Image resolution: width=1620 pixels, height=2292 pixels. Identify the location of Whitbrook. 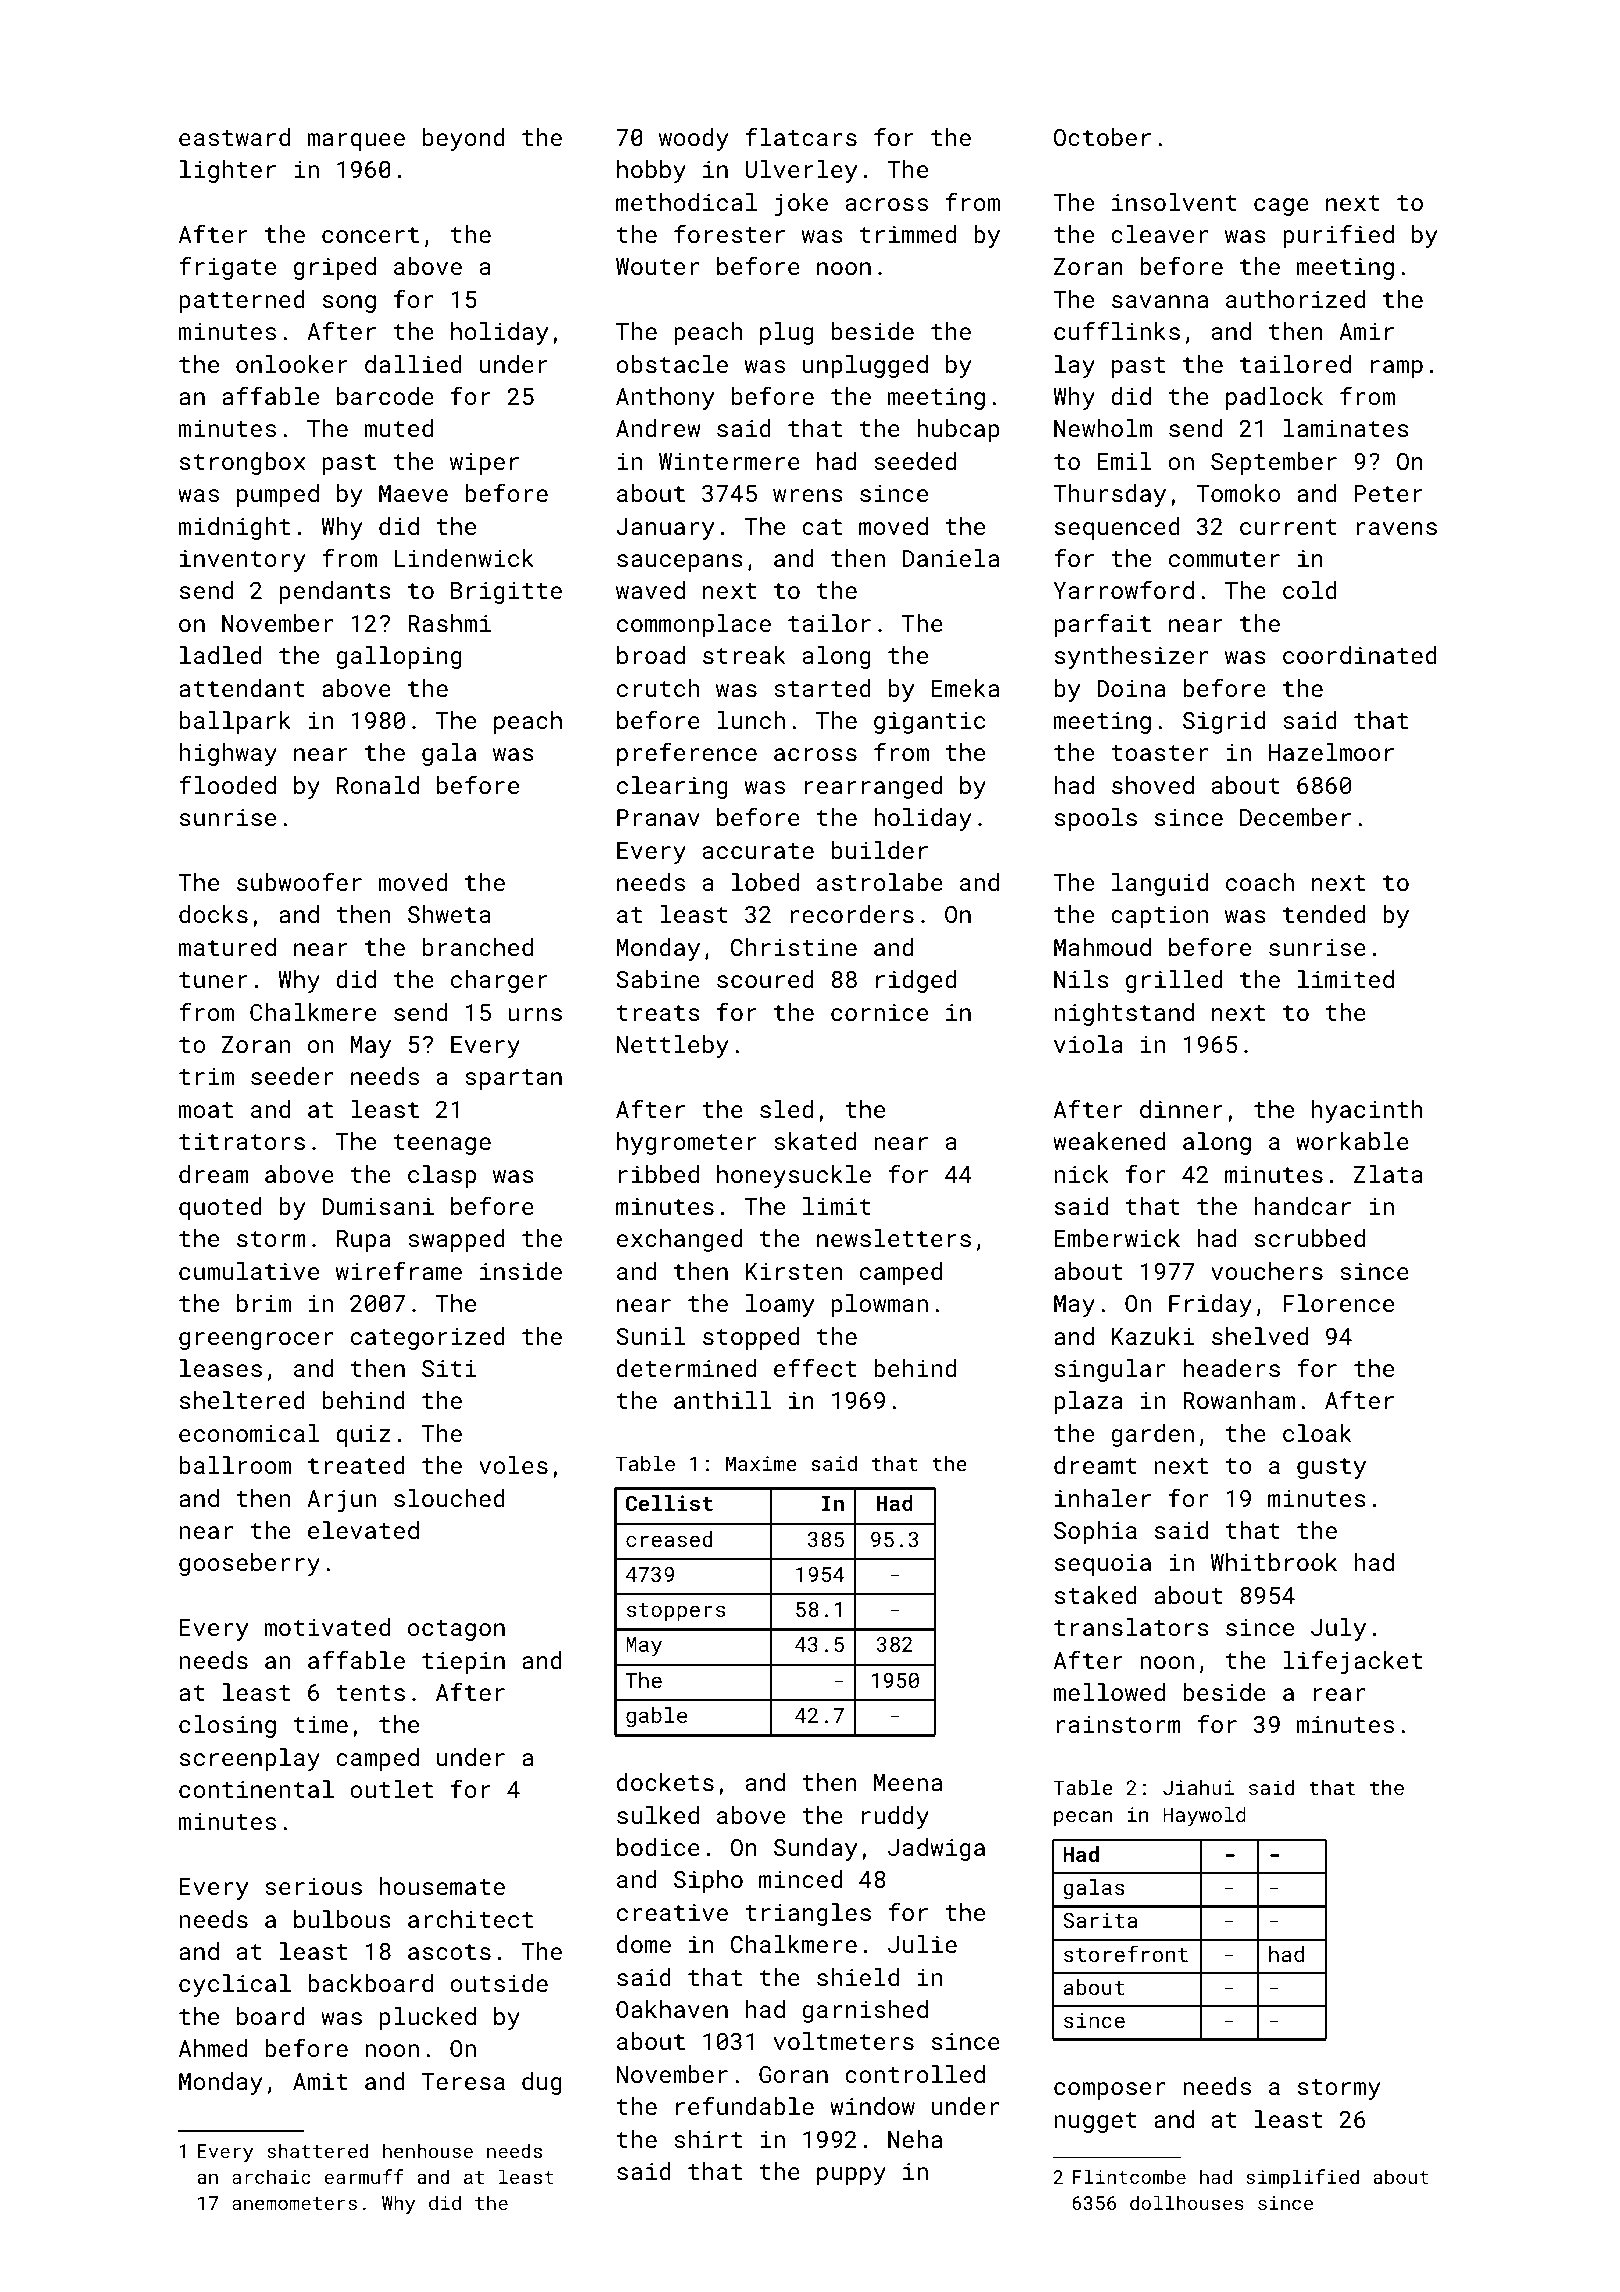
(1274, 1562).
